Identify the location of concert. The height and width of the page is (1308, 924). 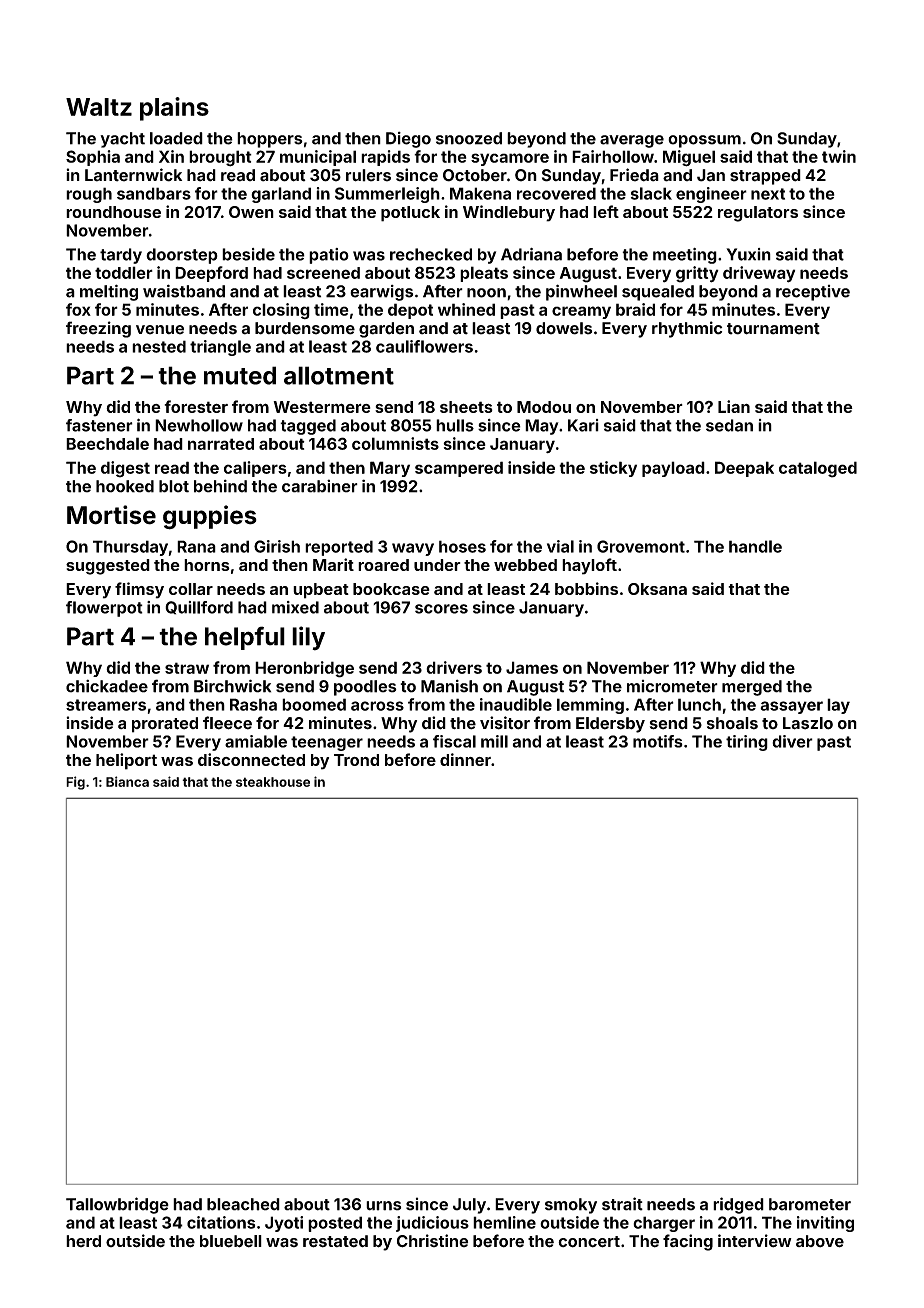
(589, 1242).
